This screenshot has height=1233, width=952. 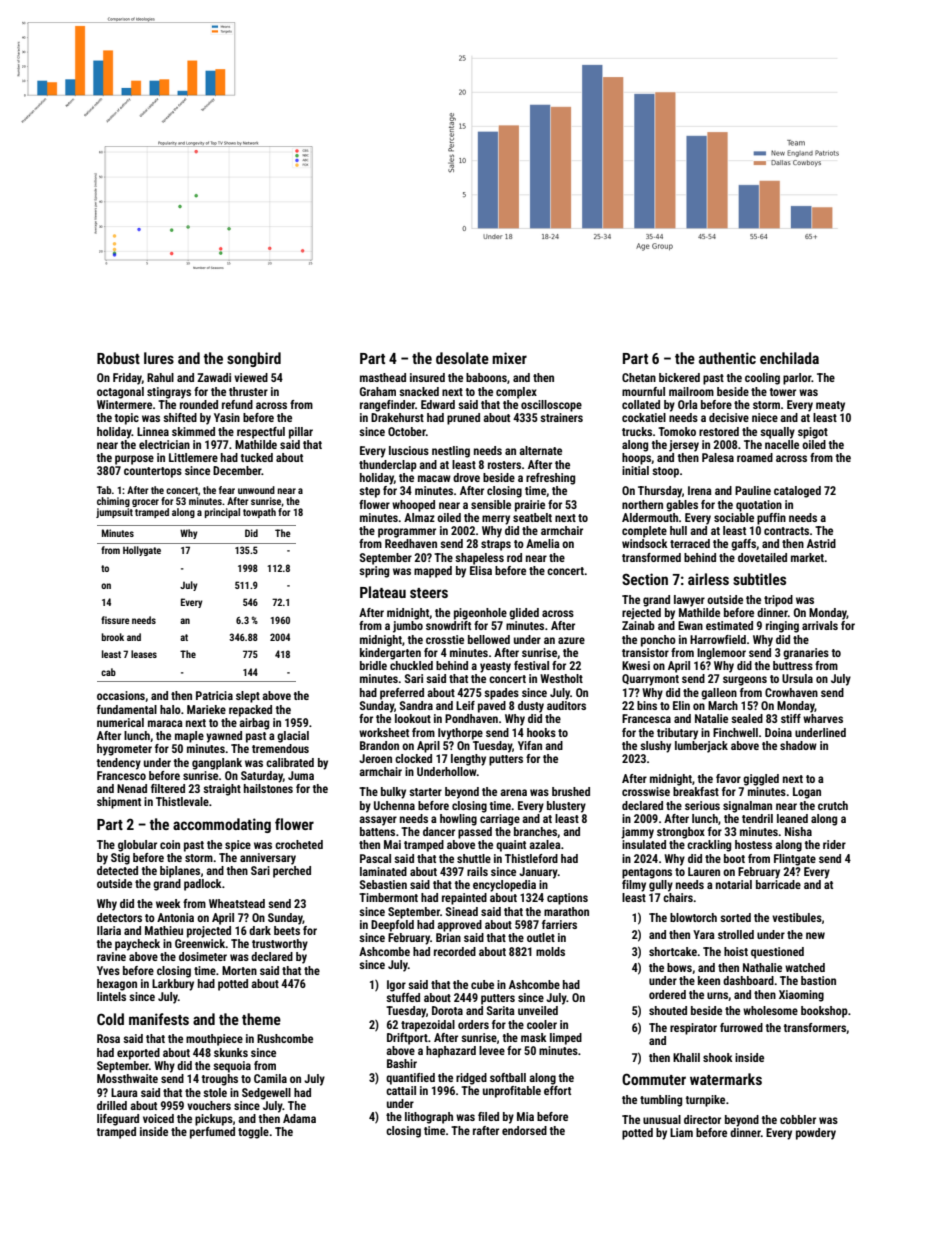 I want to click on occasions, so click(x=121, y=695).
